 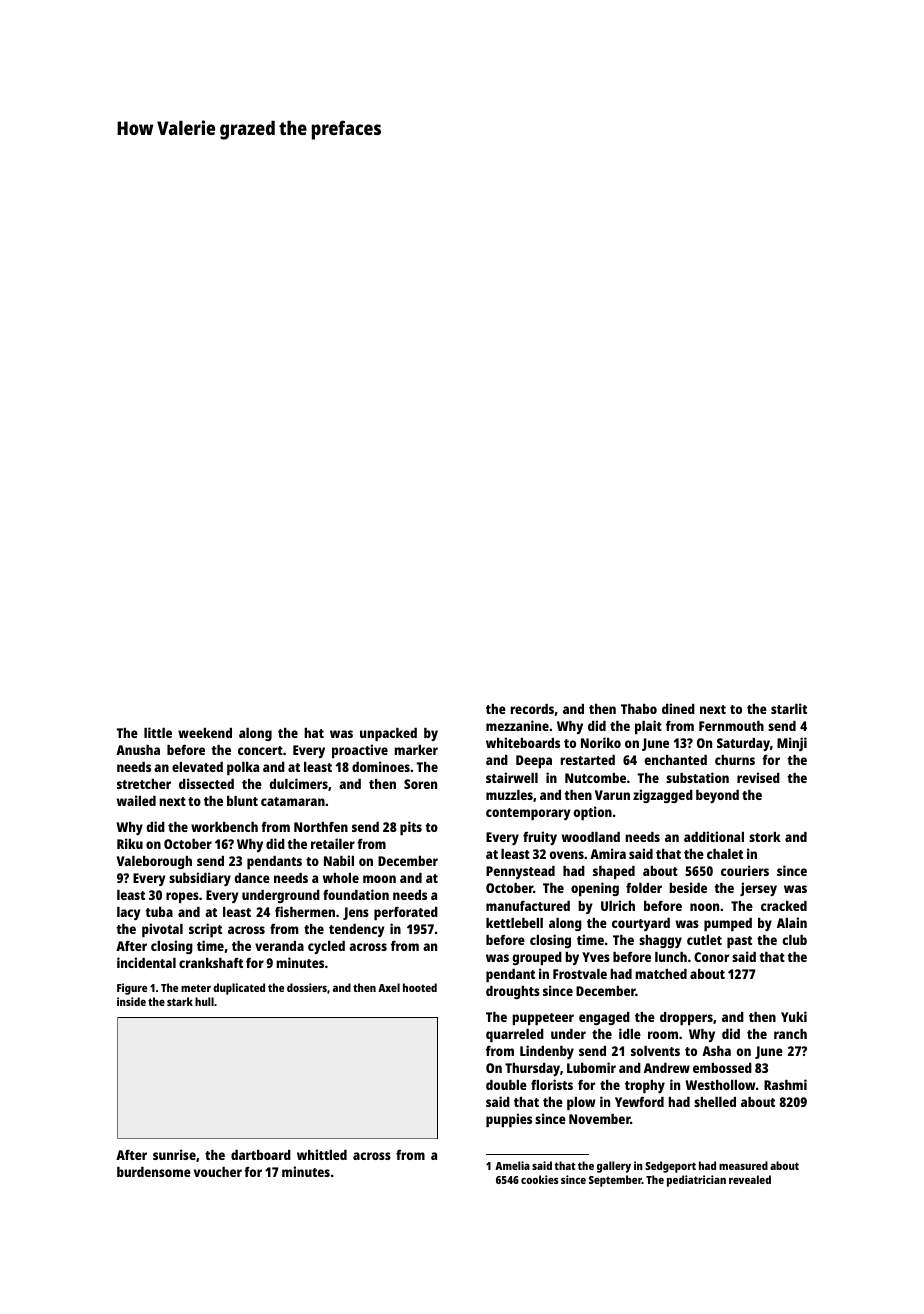 What do you see at coordinates (154, 1172) in the image?
I see `burdensome` at bounding box center [154, 1172].
